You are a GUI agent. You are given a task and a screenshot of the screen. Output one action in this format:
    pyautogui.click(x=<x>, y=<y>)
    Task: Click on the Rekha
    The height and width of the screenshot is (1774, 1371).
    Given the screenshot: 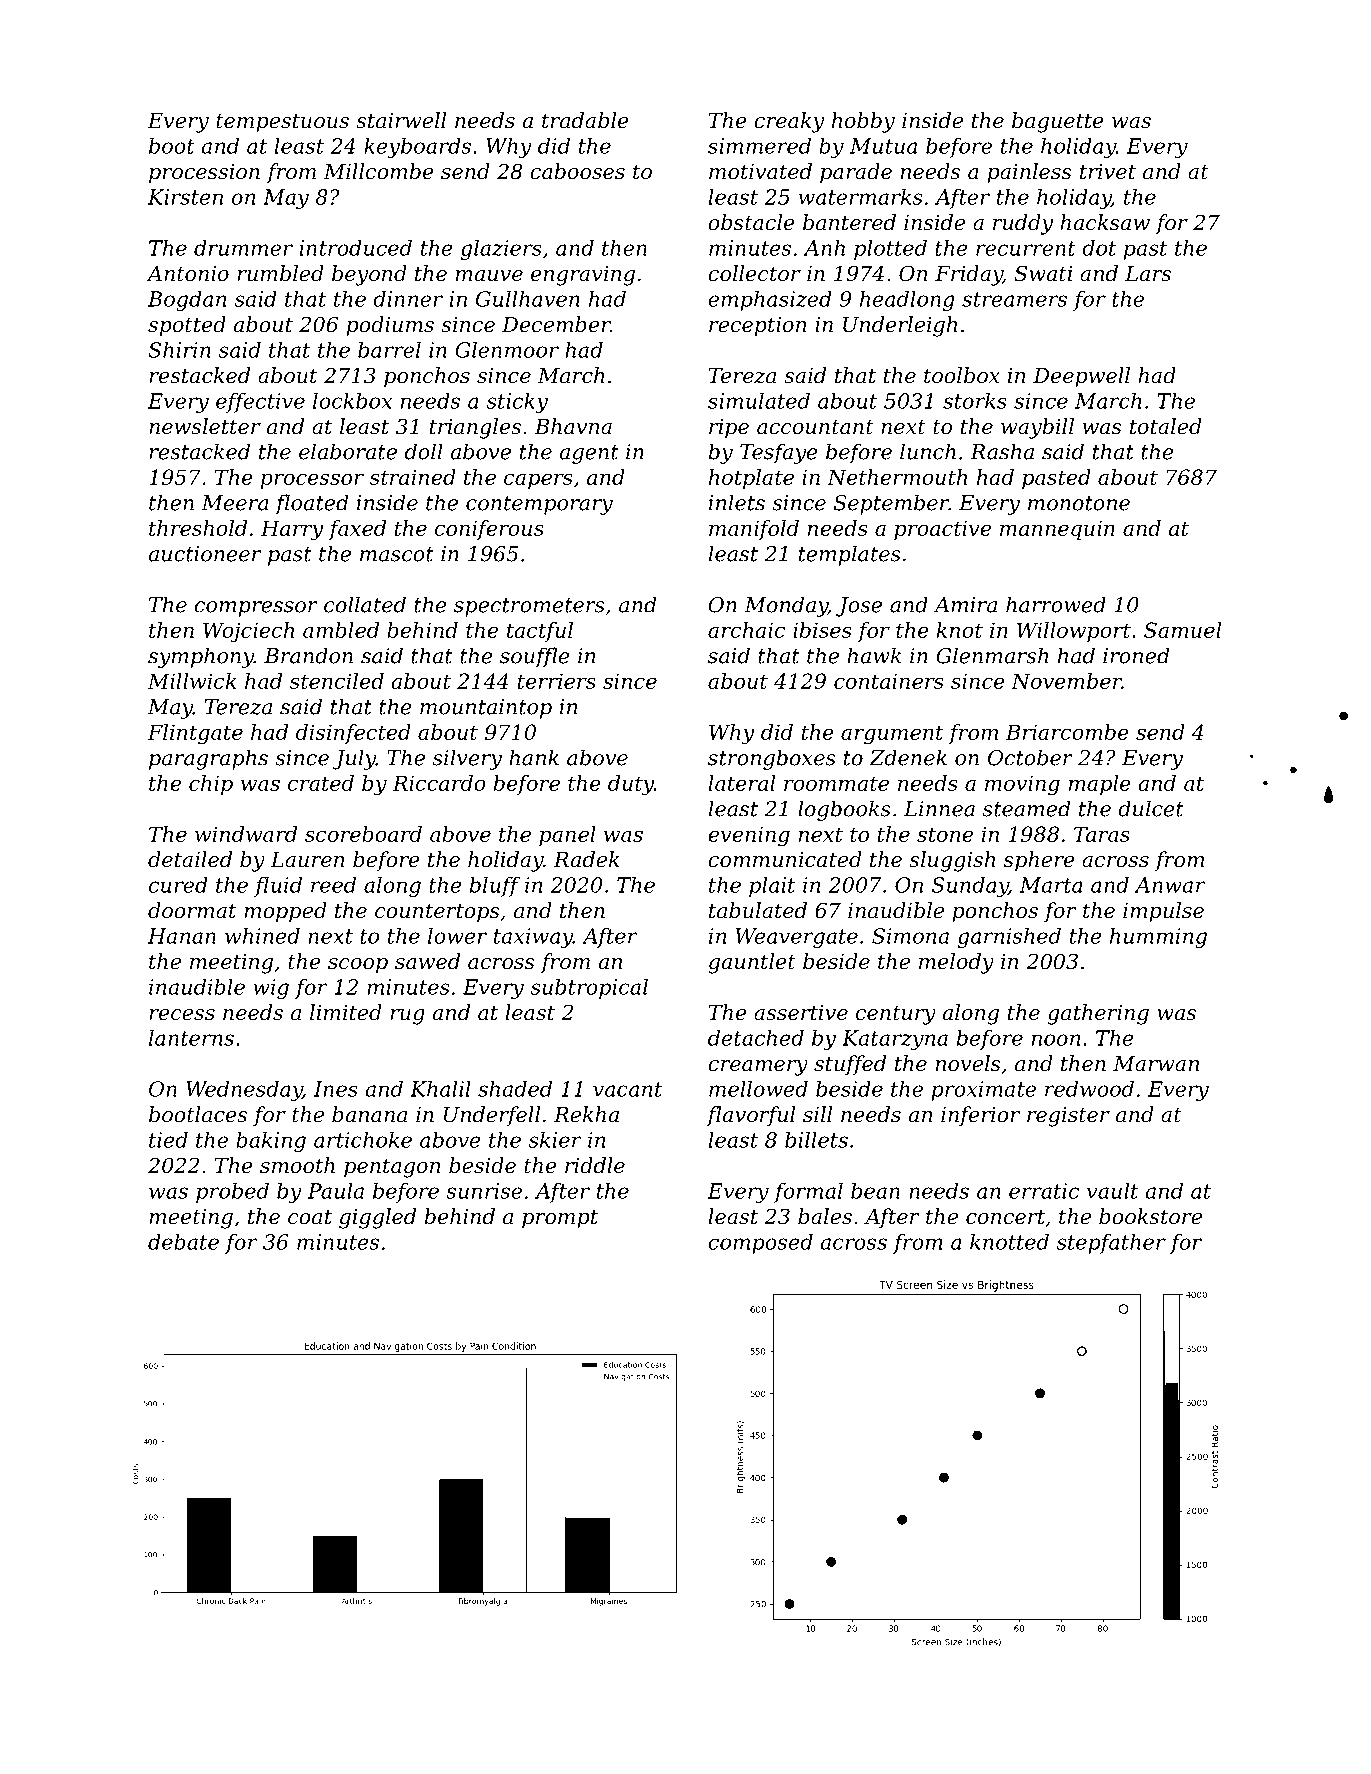 What is the action you would take?
    pyautogui.click(x=586, y=1114)
